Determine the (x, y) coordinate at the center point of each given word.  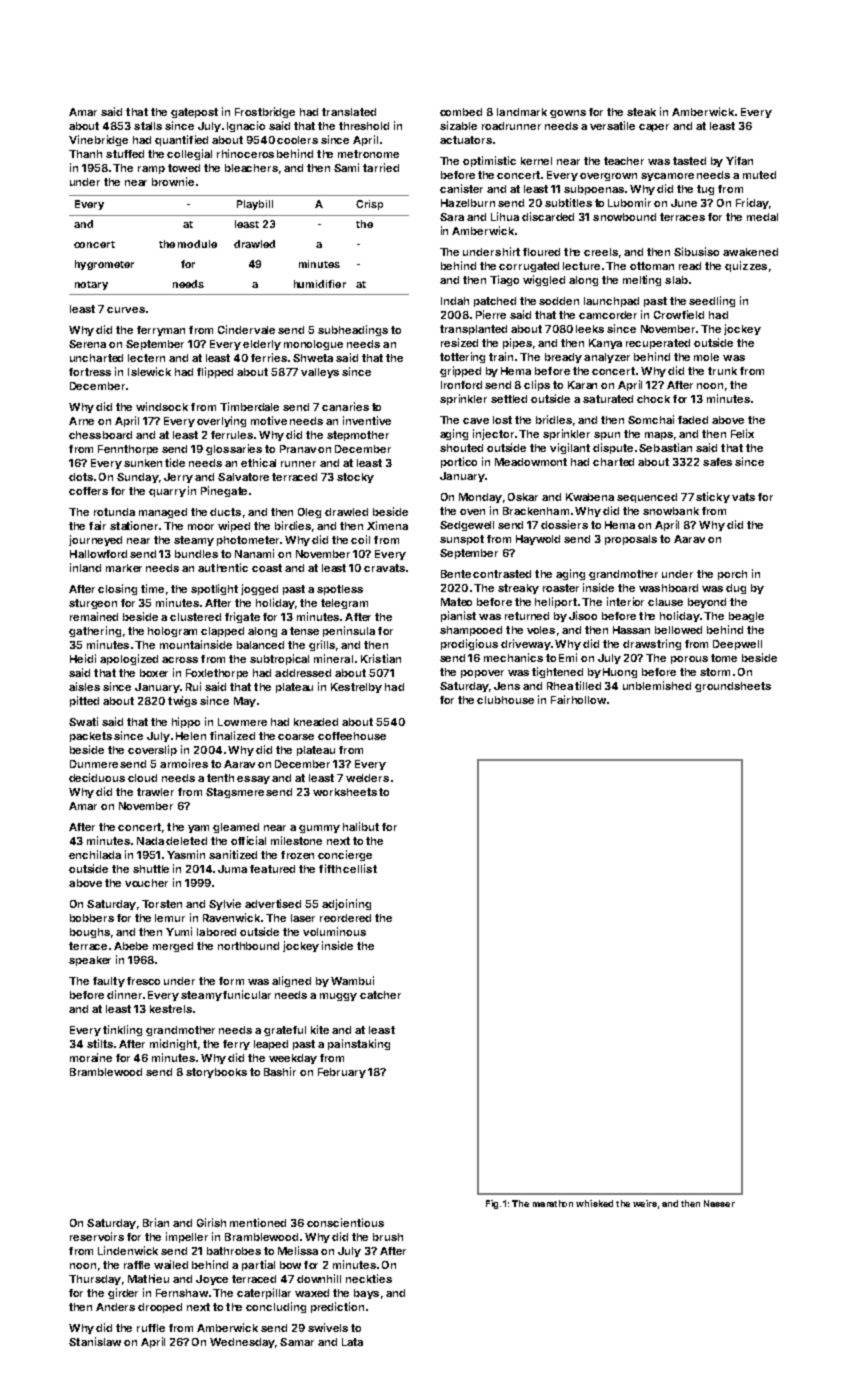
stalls (148, 126)
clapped (222, 632)
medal (762, 217)
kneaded (316, 722)
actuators (466, 140)
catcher (380, 995)
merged (173, 947)
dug (736, 589)
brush (388, 1237)
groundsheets (733, 687)
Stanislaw (95, 1341)
